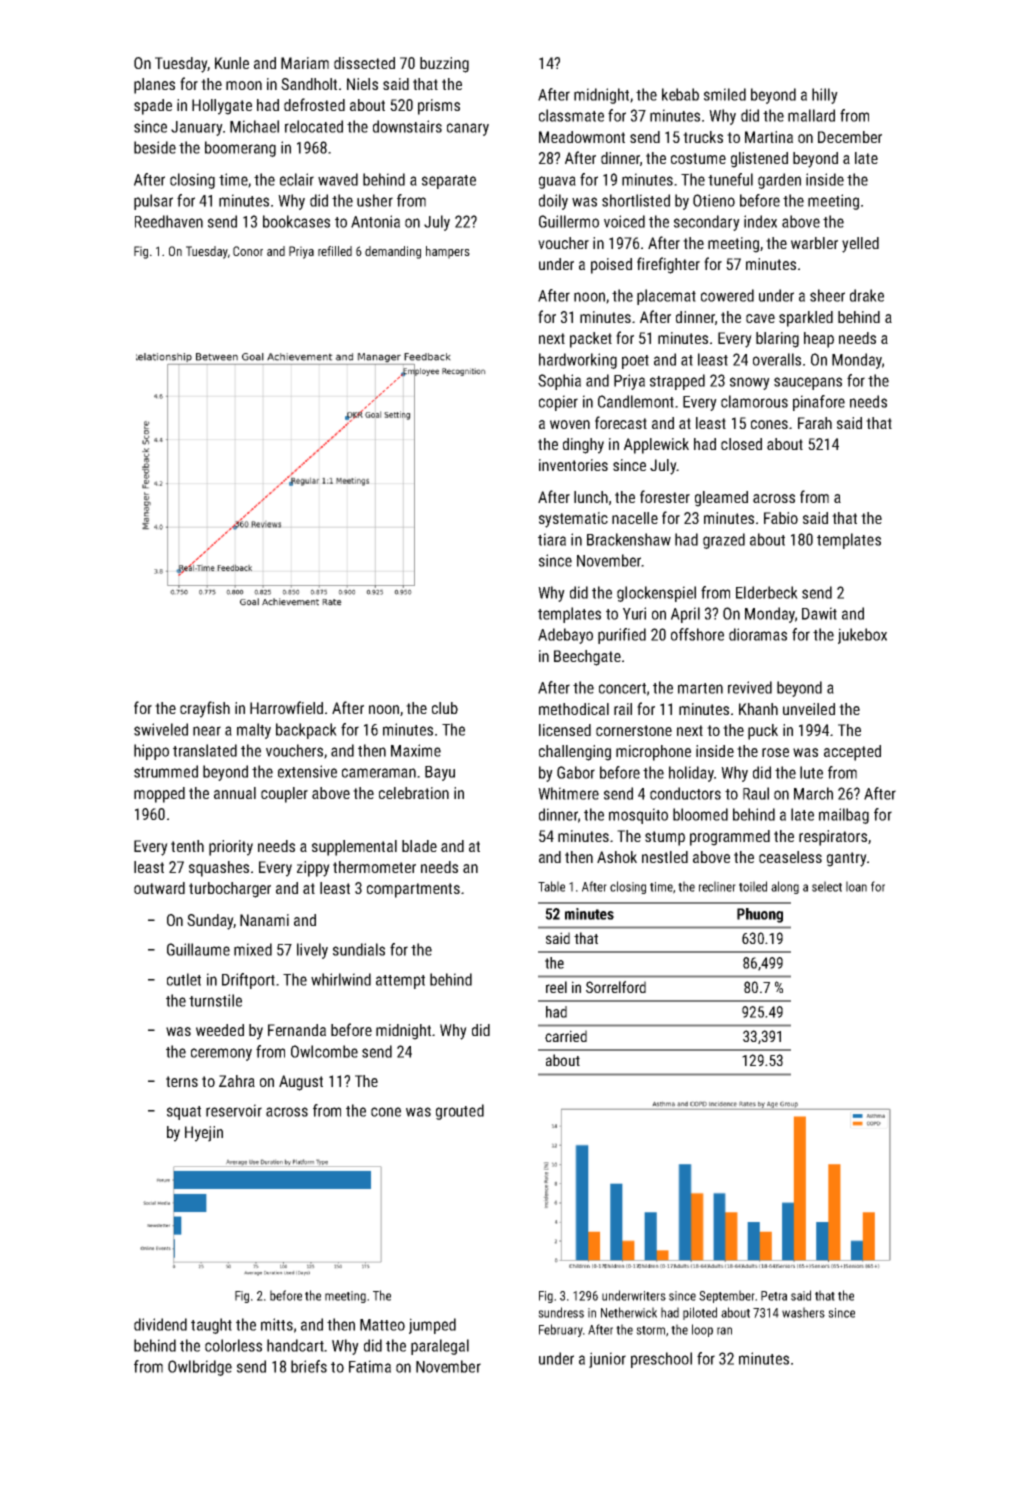 The height and width of the screenshot is (1493, 1031). What do you see at coordinates (624, 221) in the screenshot?
I see `voiced` at bounding box center [624, 221].
